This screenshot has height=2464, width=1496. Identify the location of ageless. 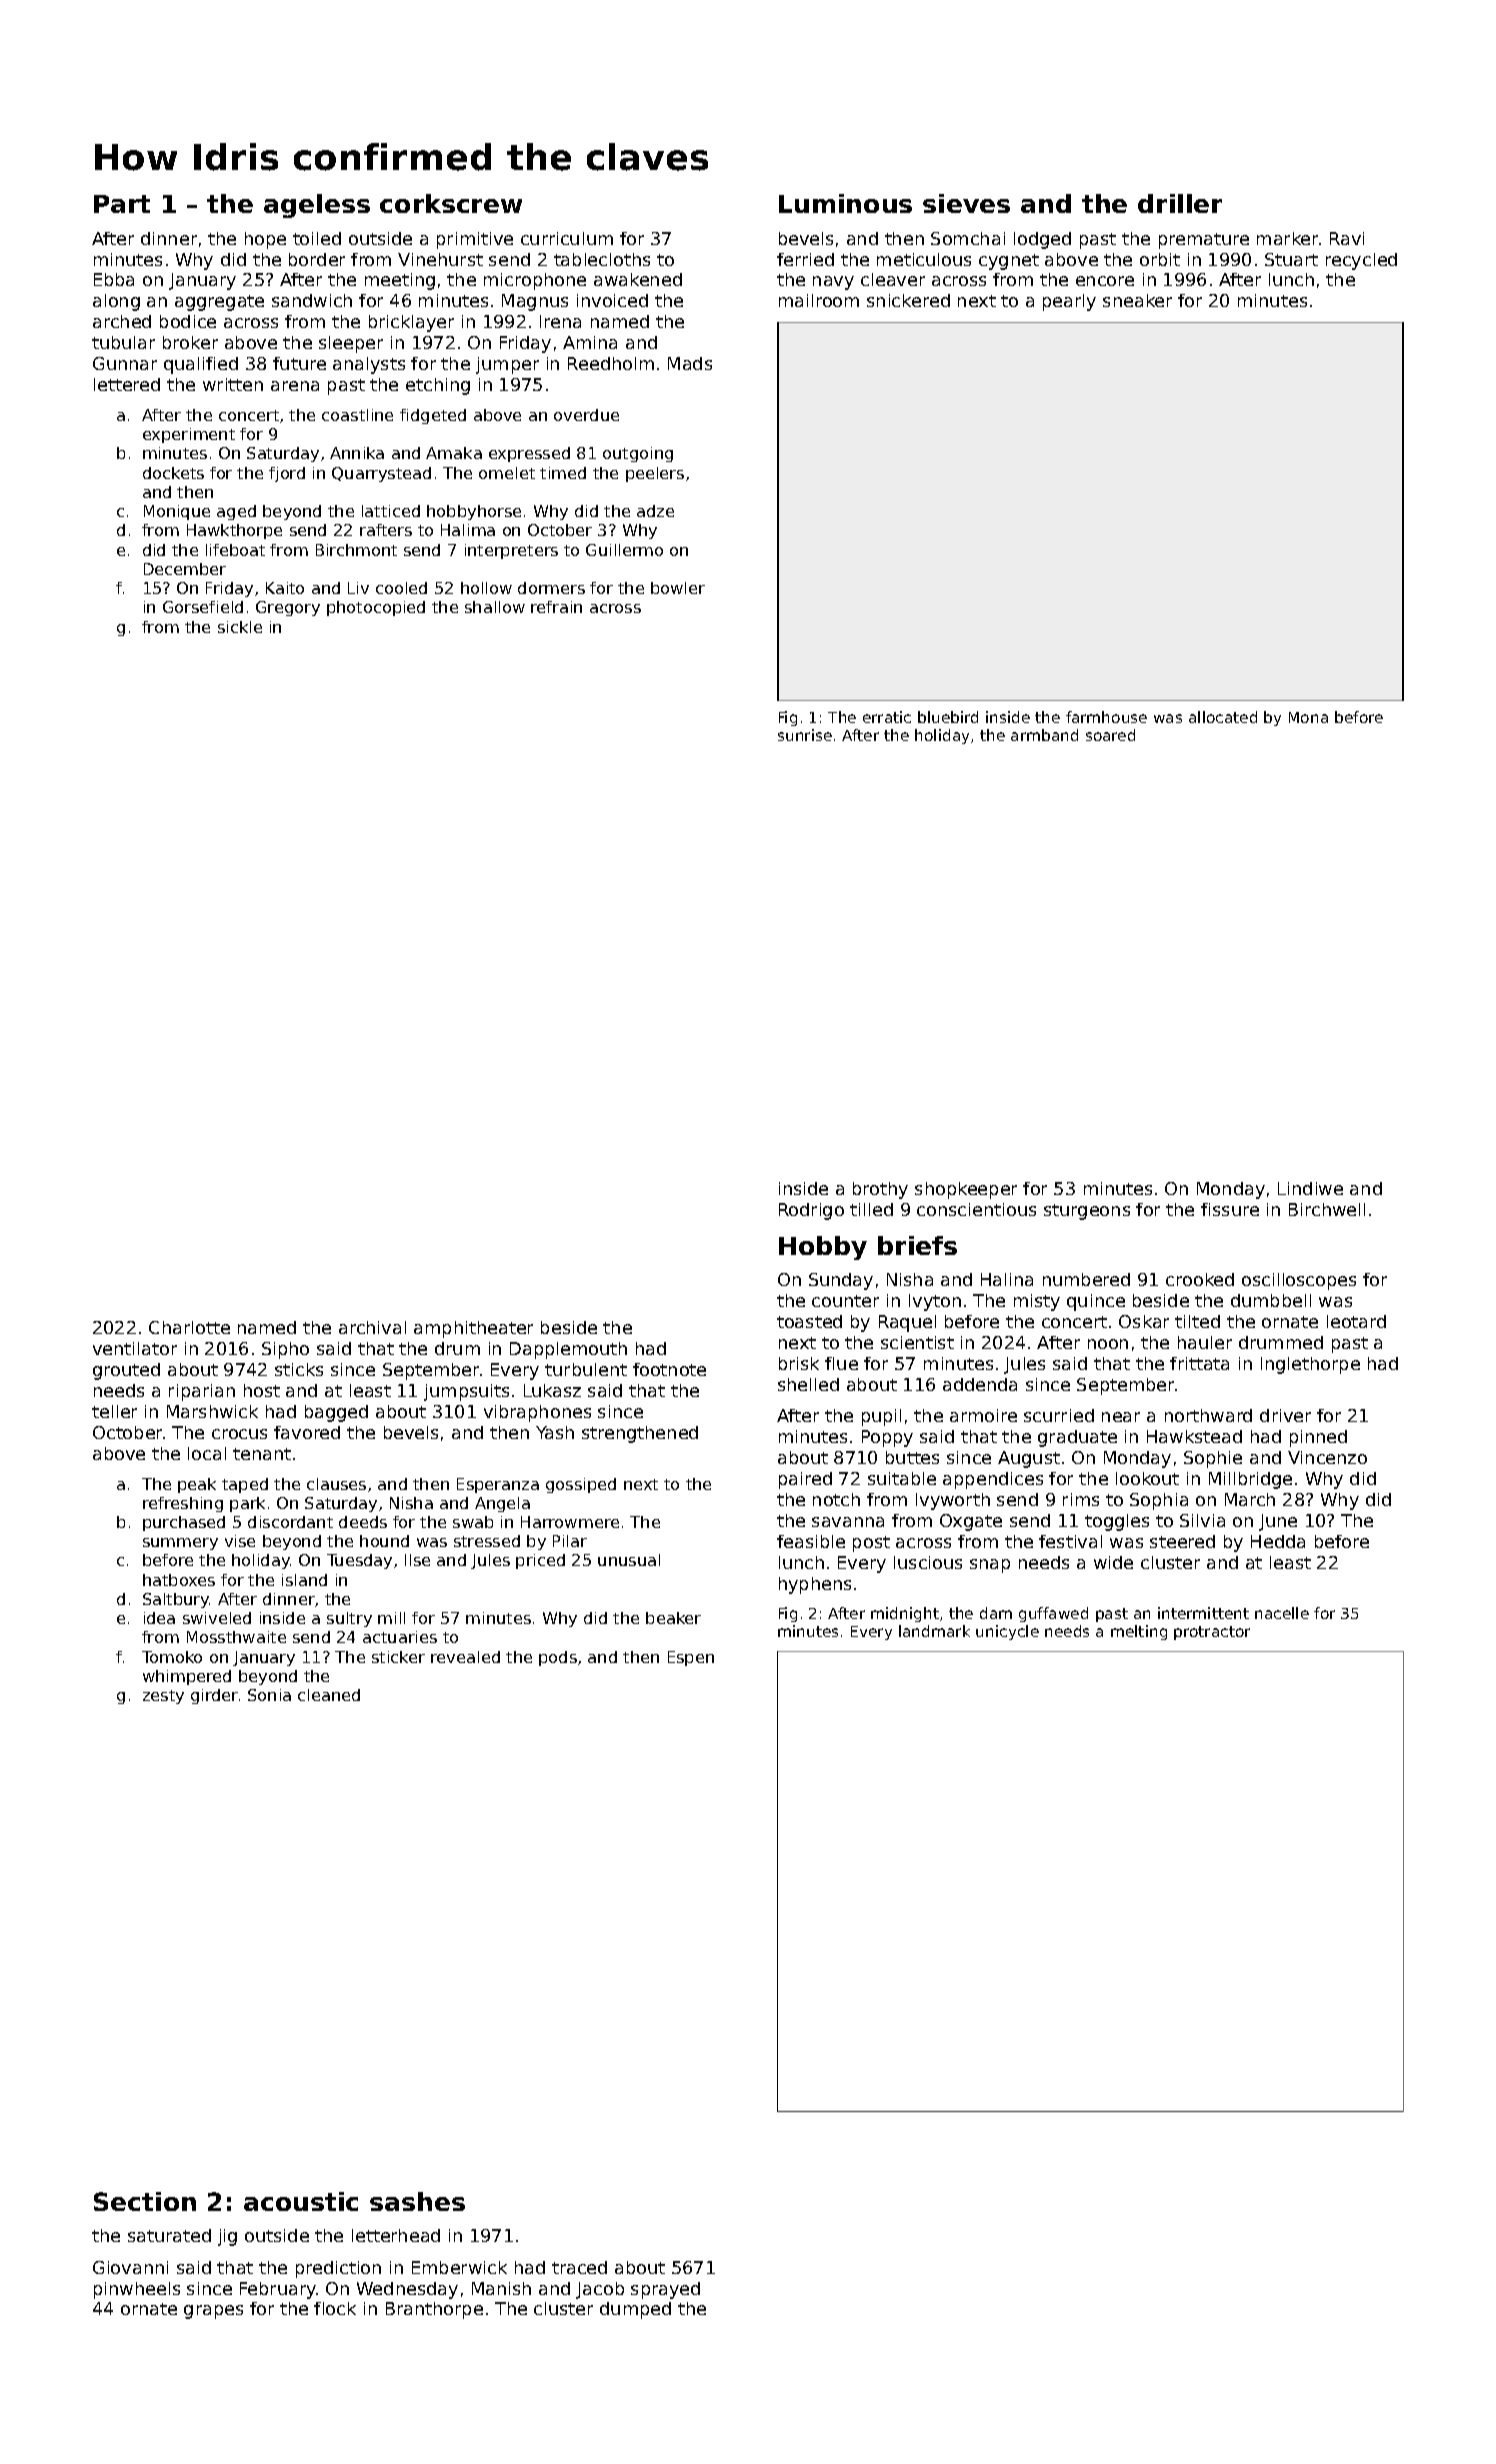
(317, 206).
